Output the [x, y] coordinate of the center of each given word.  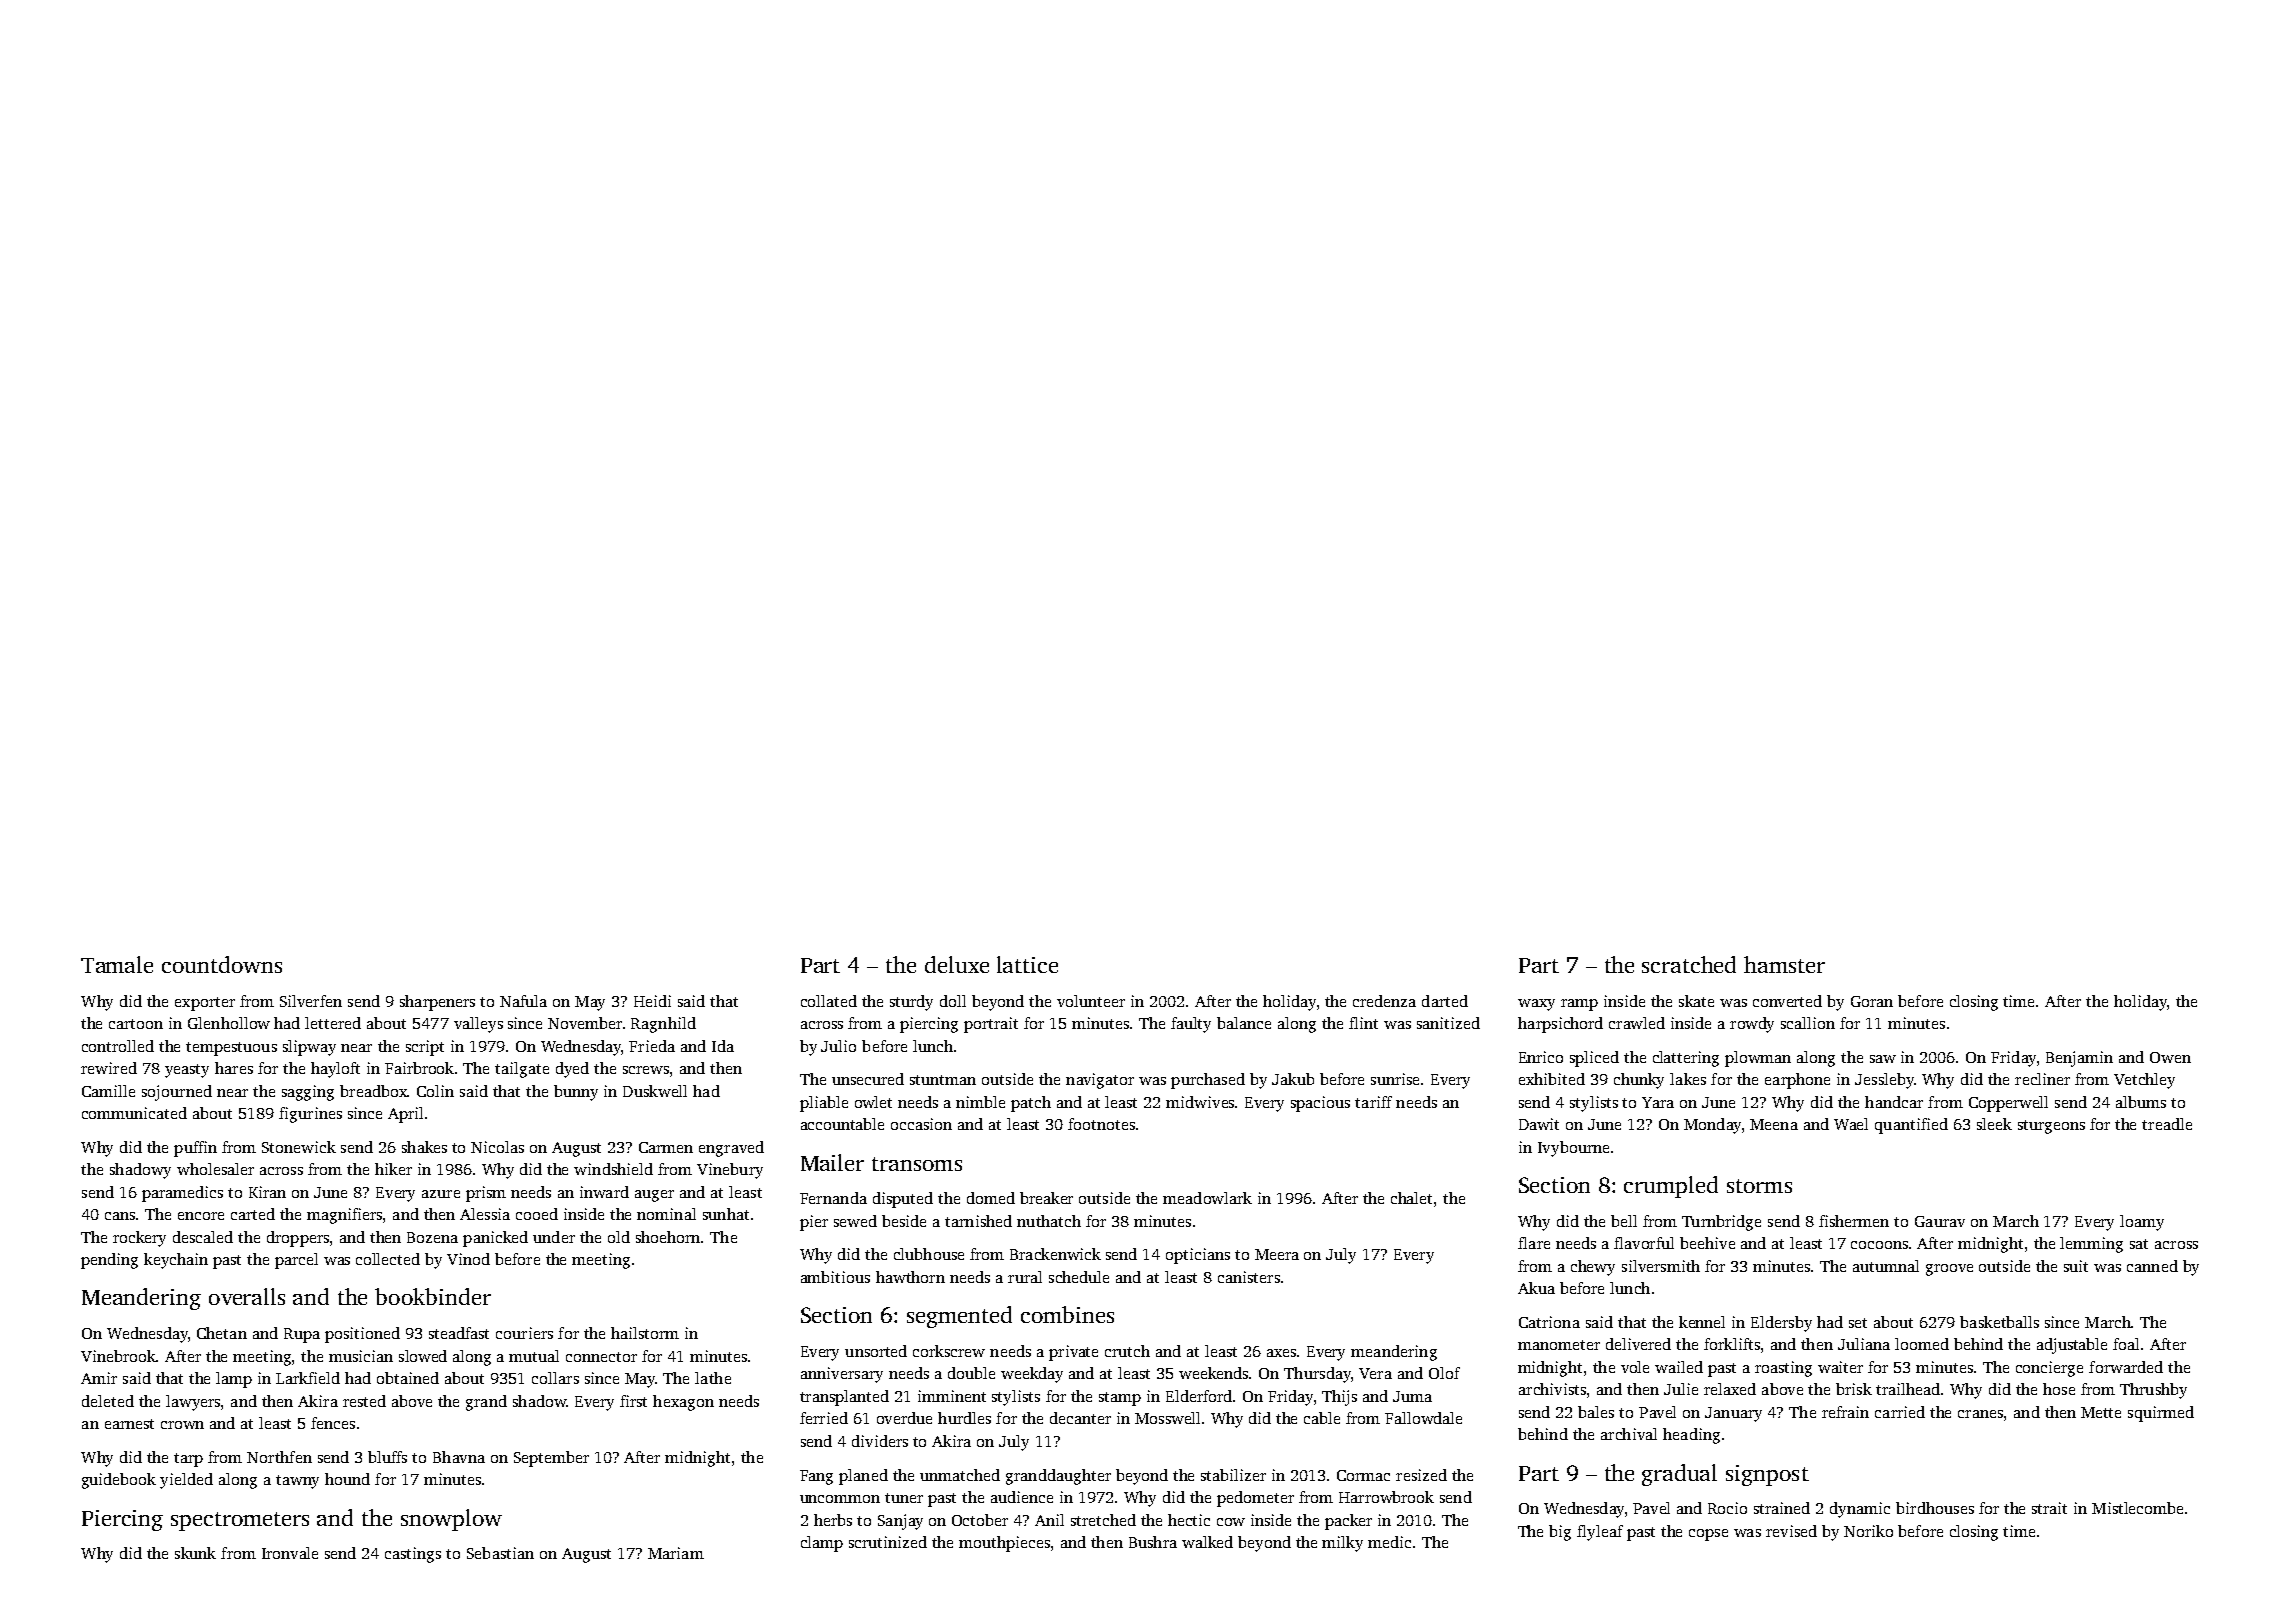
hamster [1784, 964]
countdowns [222, 964]
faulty [1191, 1025]
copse [1708, 1535]
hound [347, 1479]
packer [1348, 1522]
